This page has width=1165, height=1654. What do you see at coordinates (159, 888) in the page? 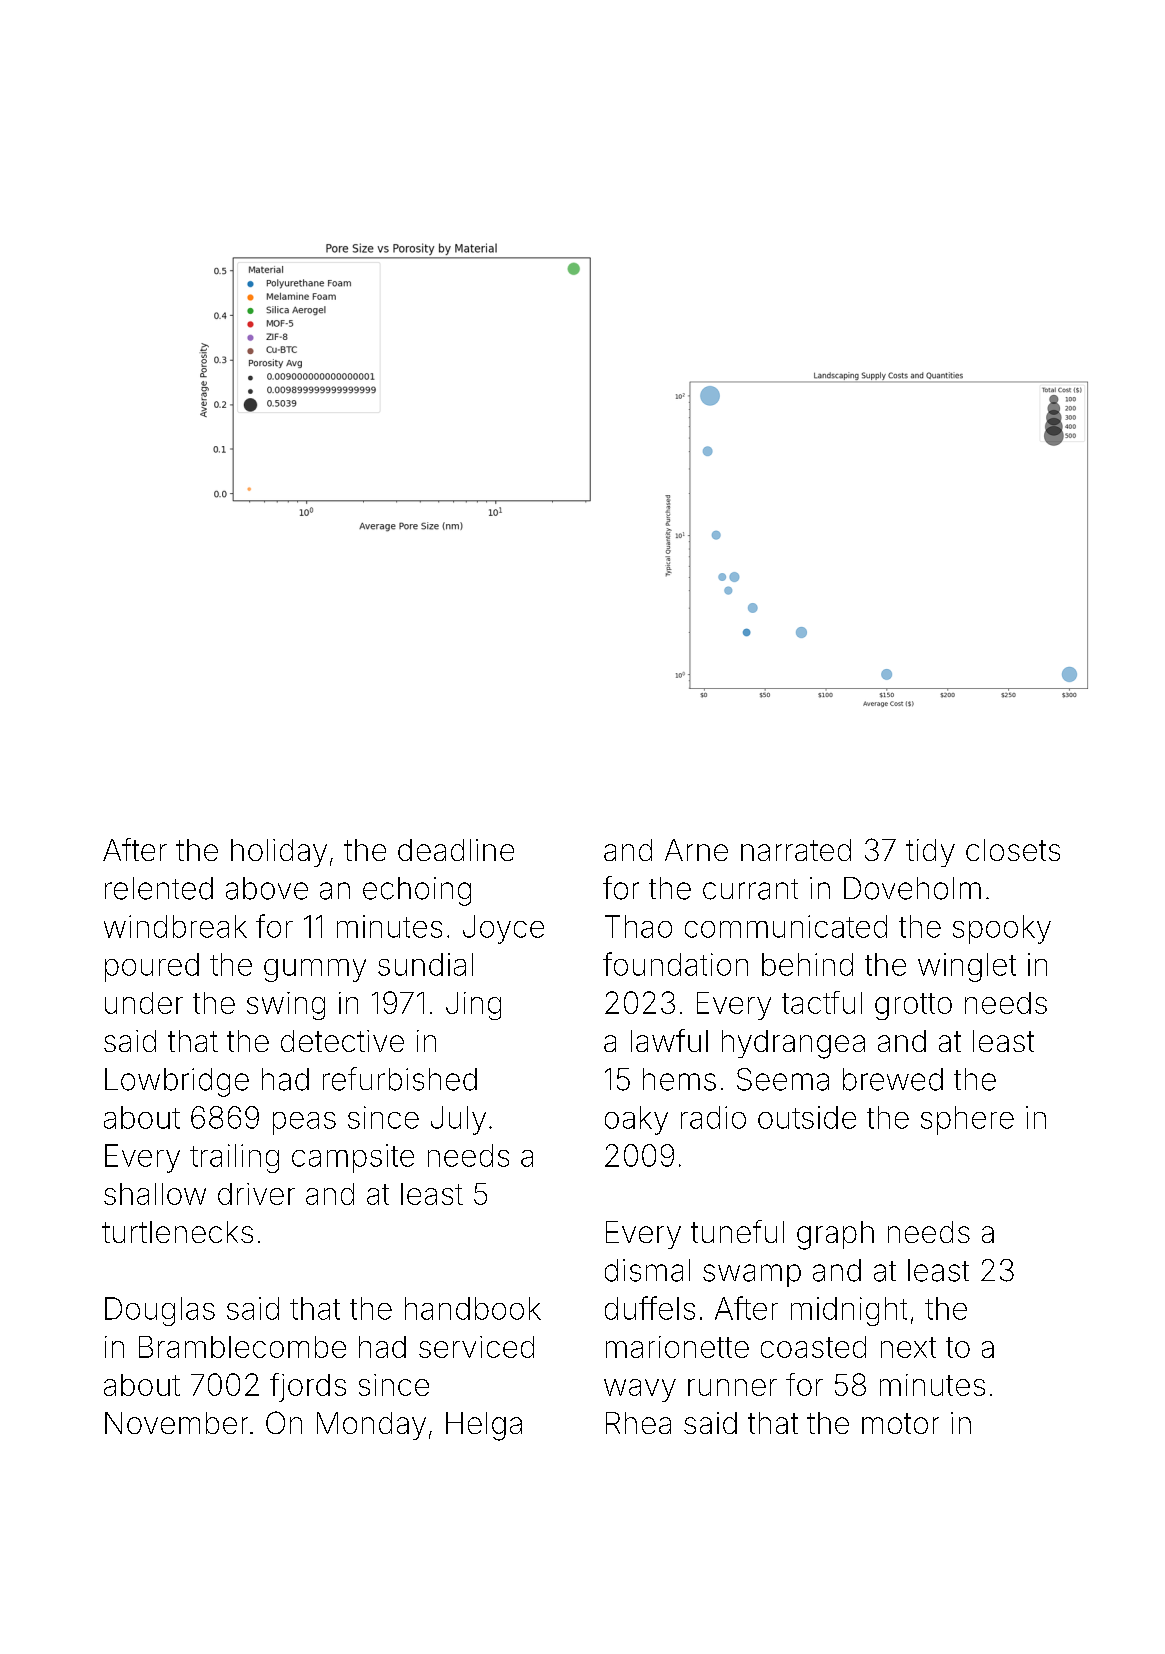
I see `relented` at bounding box center [159, 888].
